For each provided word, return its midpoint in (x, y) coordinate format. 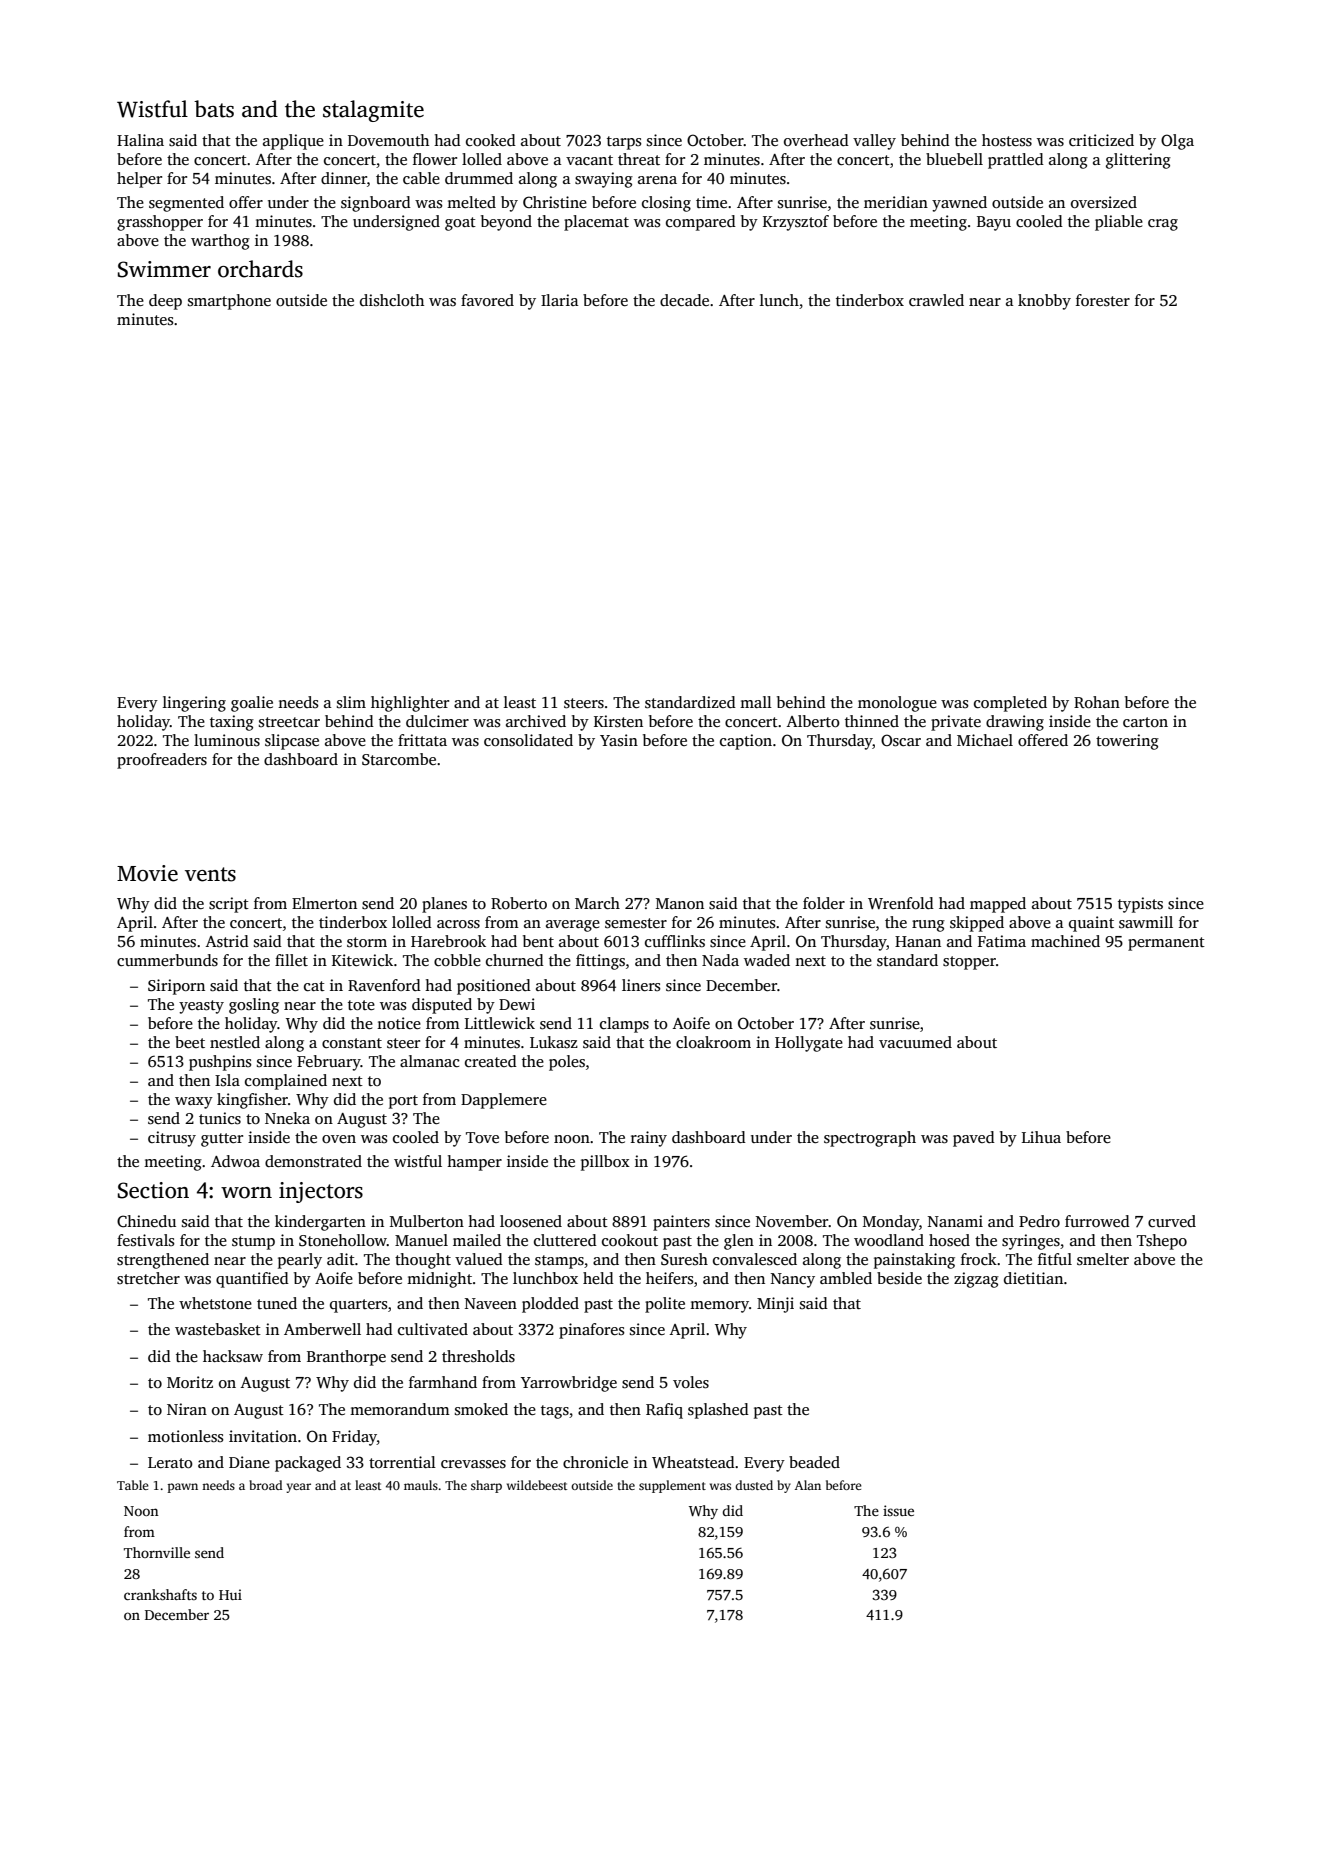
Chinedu (146, 1221)
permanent (1166, 944)
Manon (680, 903)
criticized (1101, 140)
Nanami (955, 1221)
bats (214, 109)
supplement (672, 1486)
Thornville (157, 1552)
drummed (479, 178)
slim (351, 702)
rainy (649, 1139)
